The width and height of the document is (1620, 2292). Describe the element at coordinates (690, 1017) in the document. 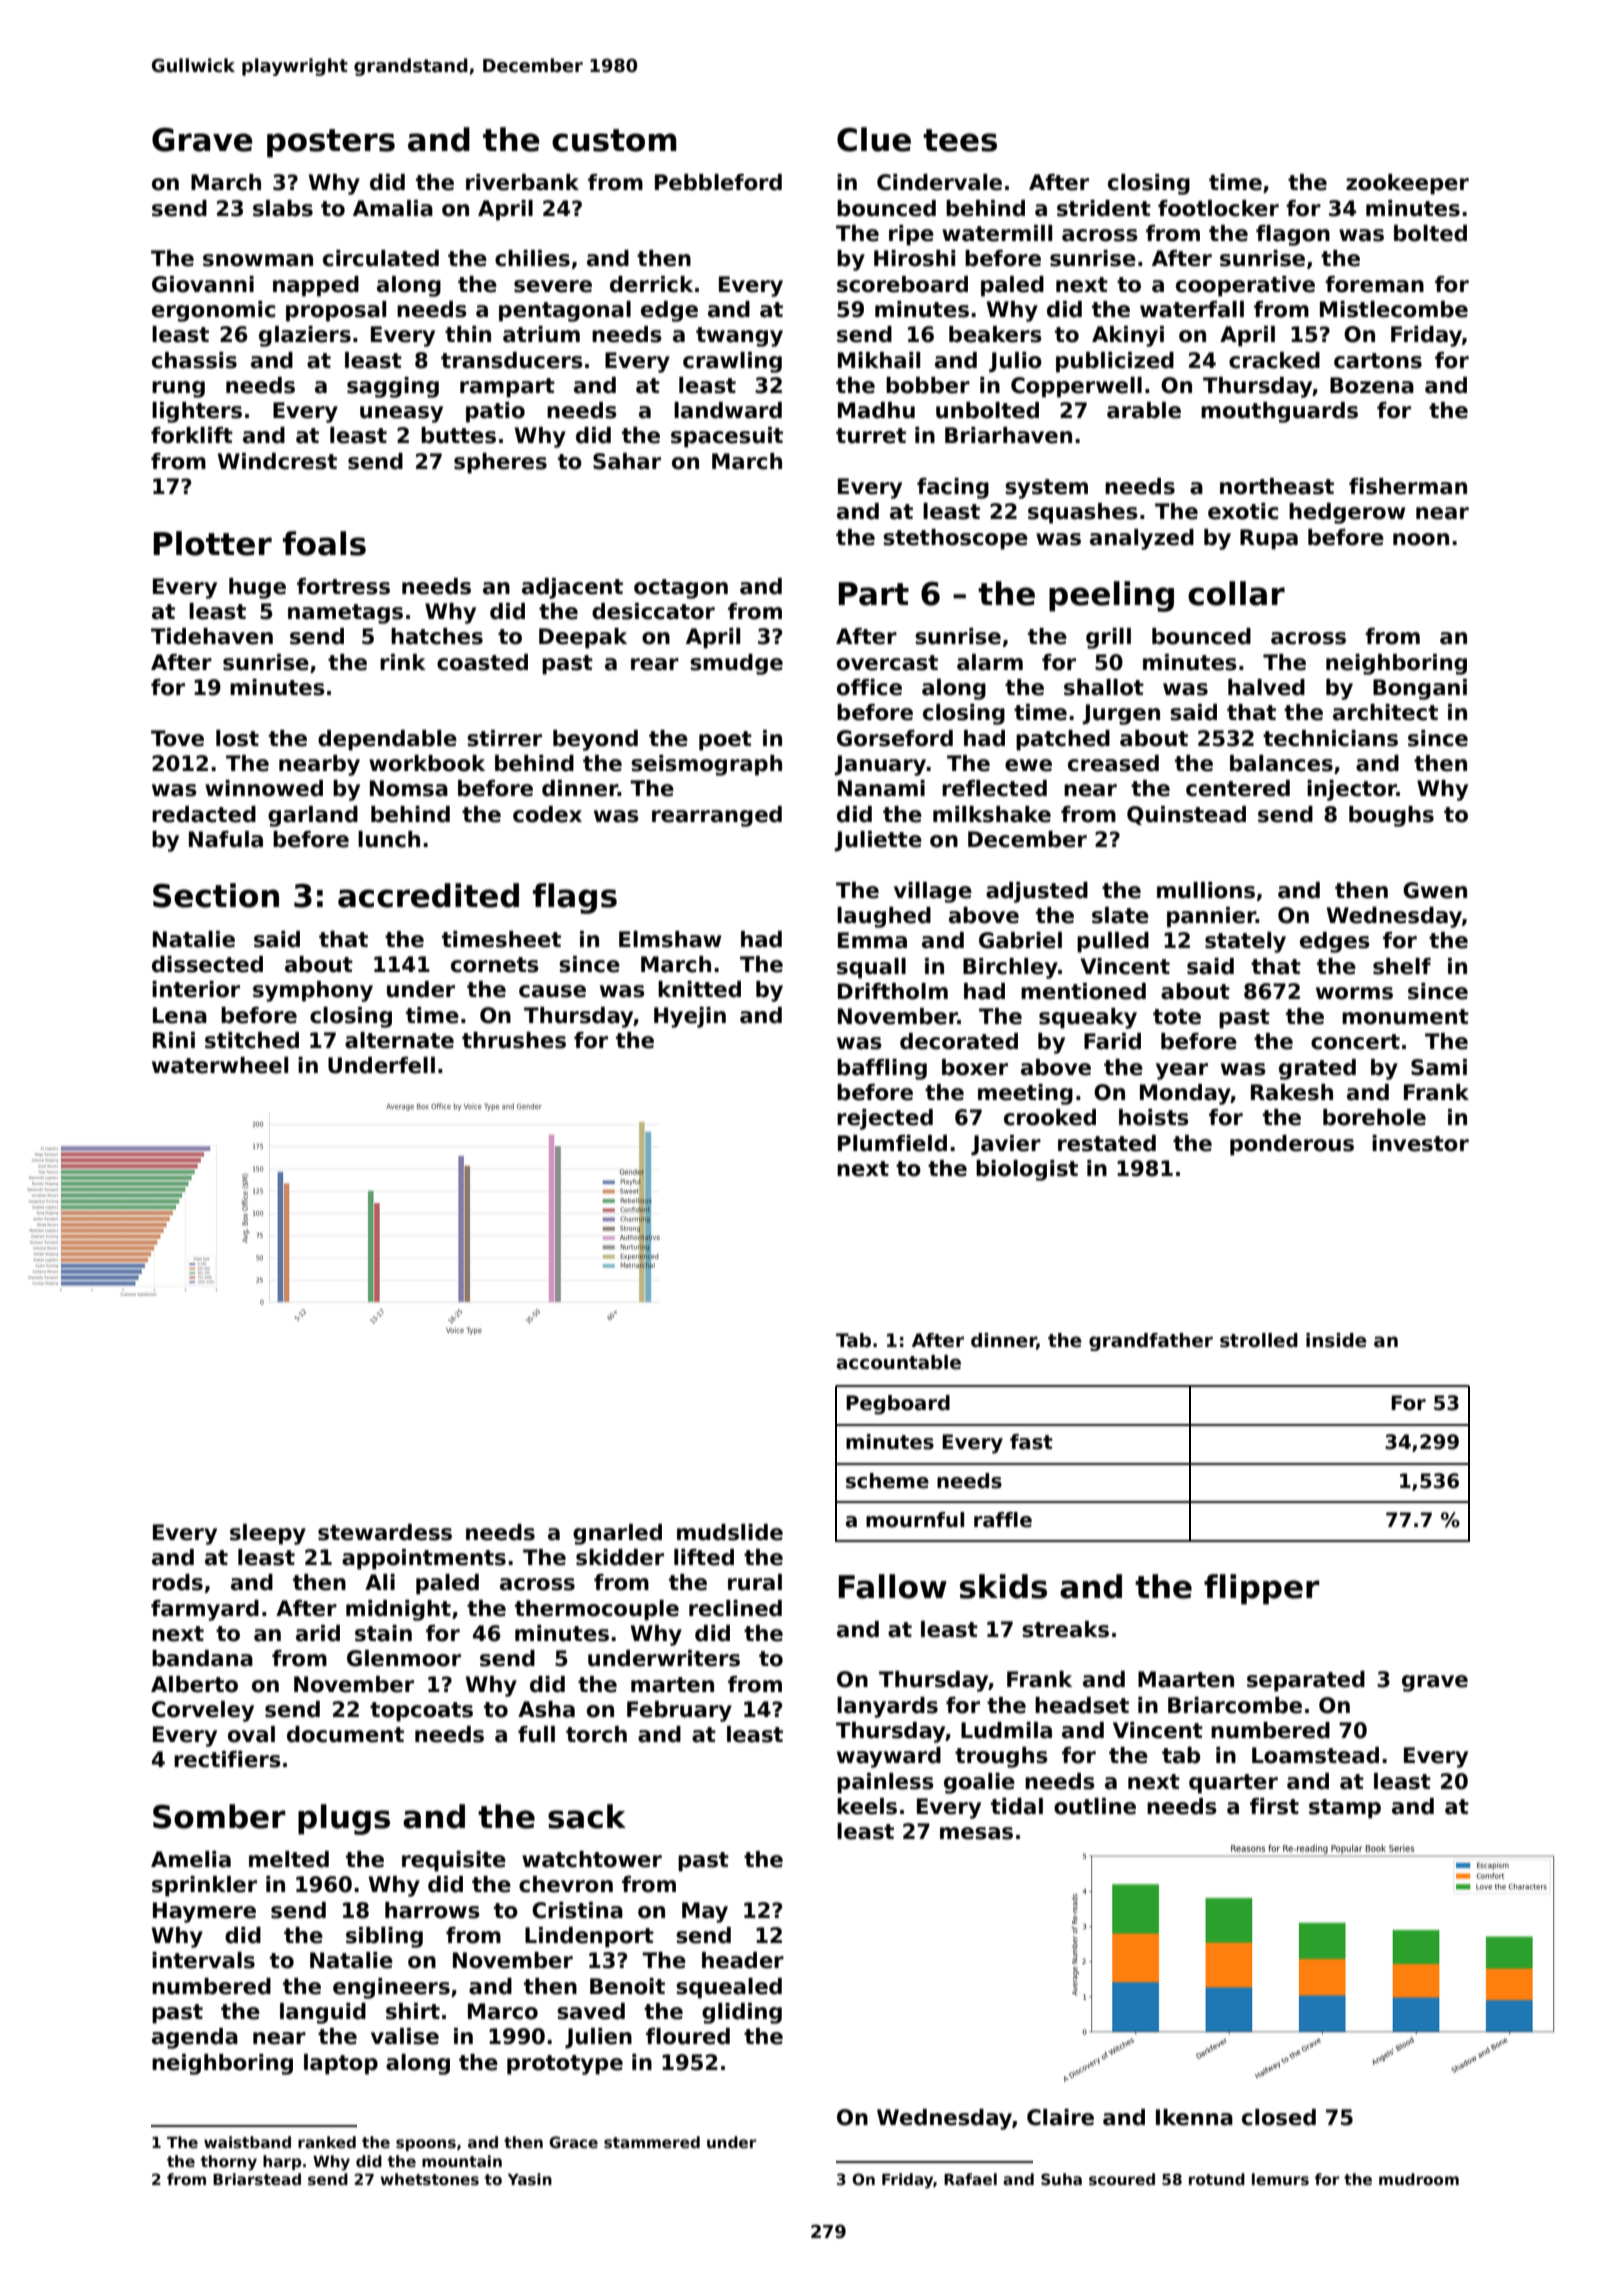

I see `Hyejin` at that location.
